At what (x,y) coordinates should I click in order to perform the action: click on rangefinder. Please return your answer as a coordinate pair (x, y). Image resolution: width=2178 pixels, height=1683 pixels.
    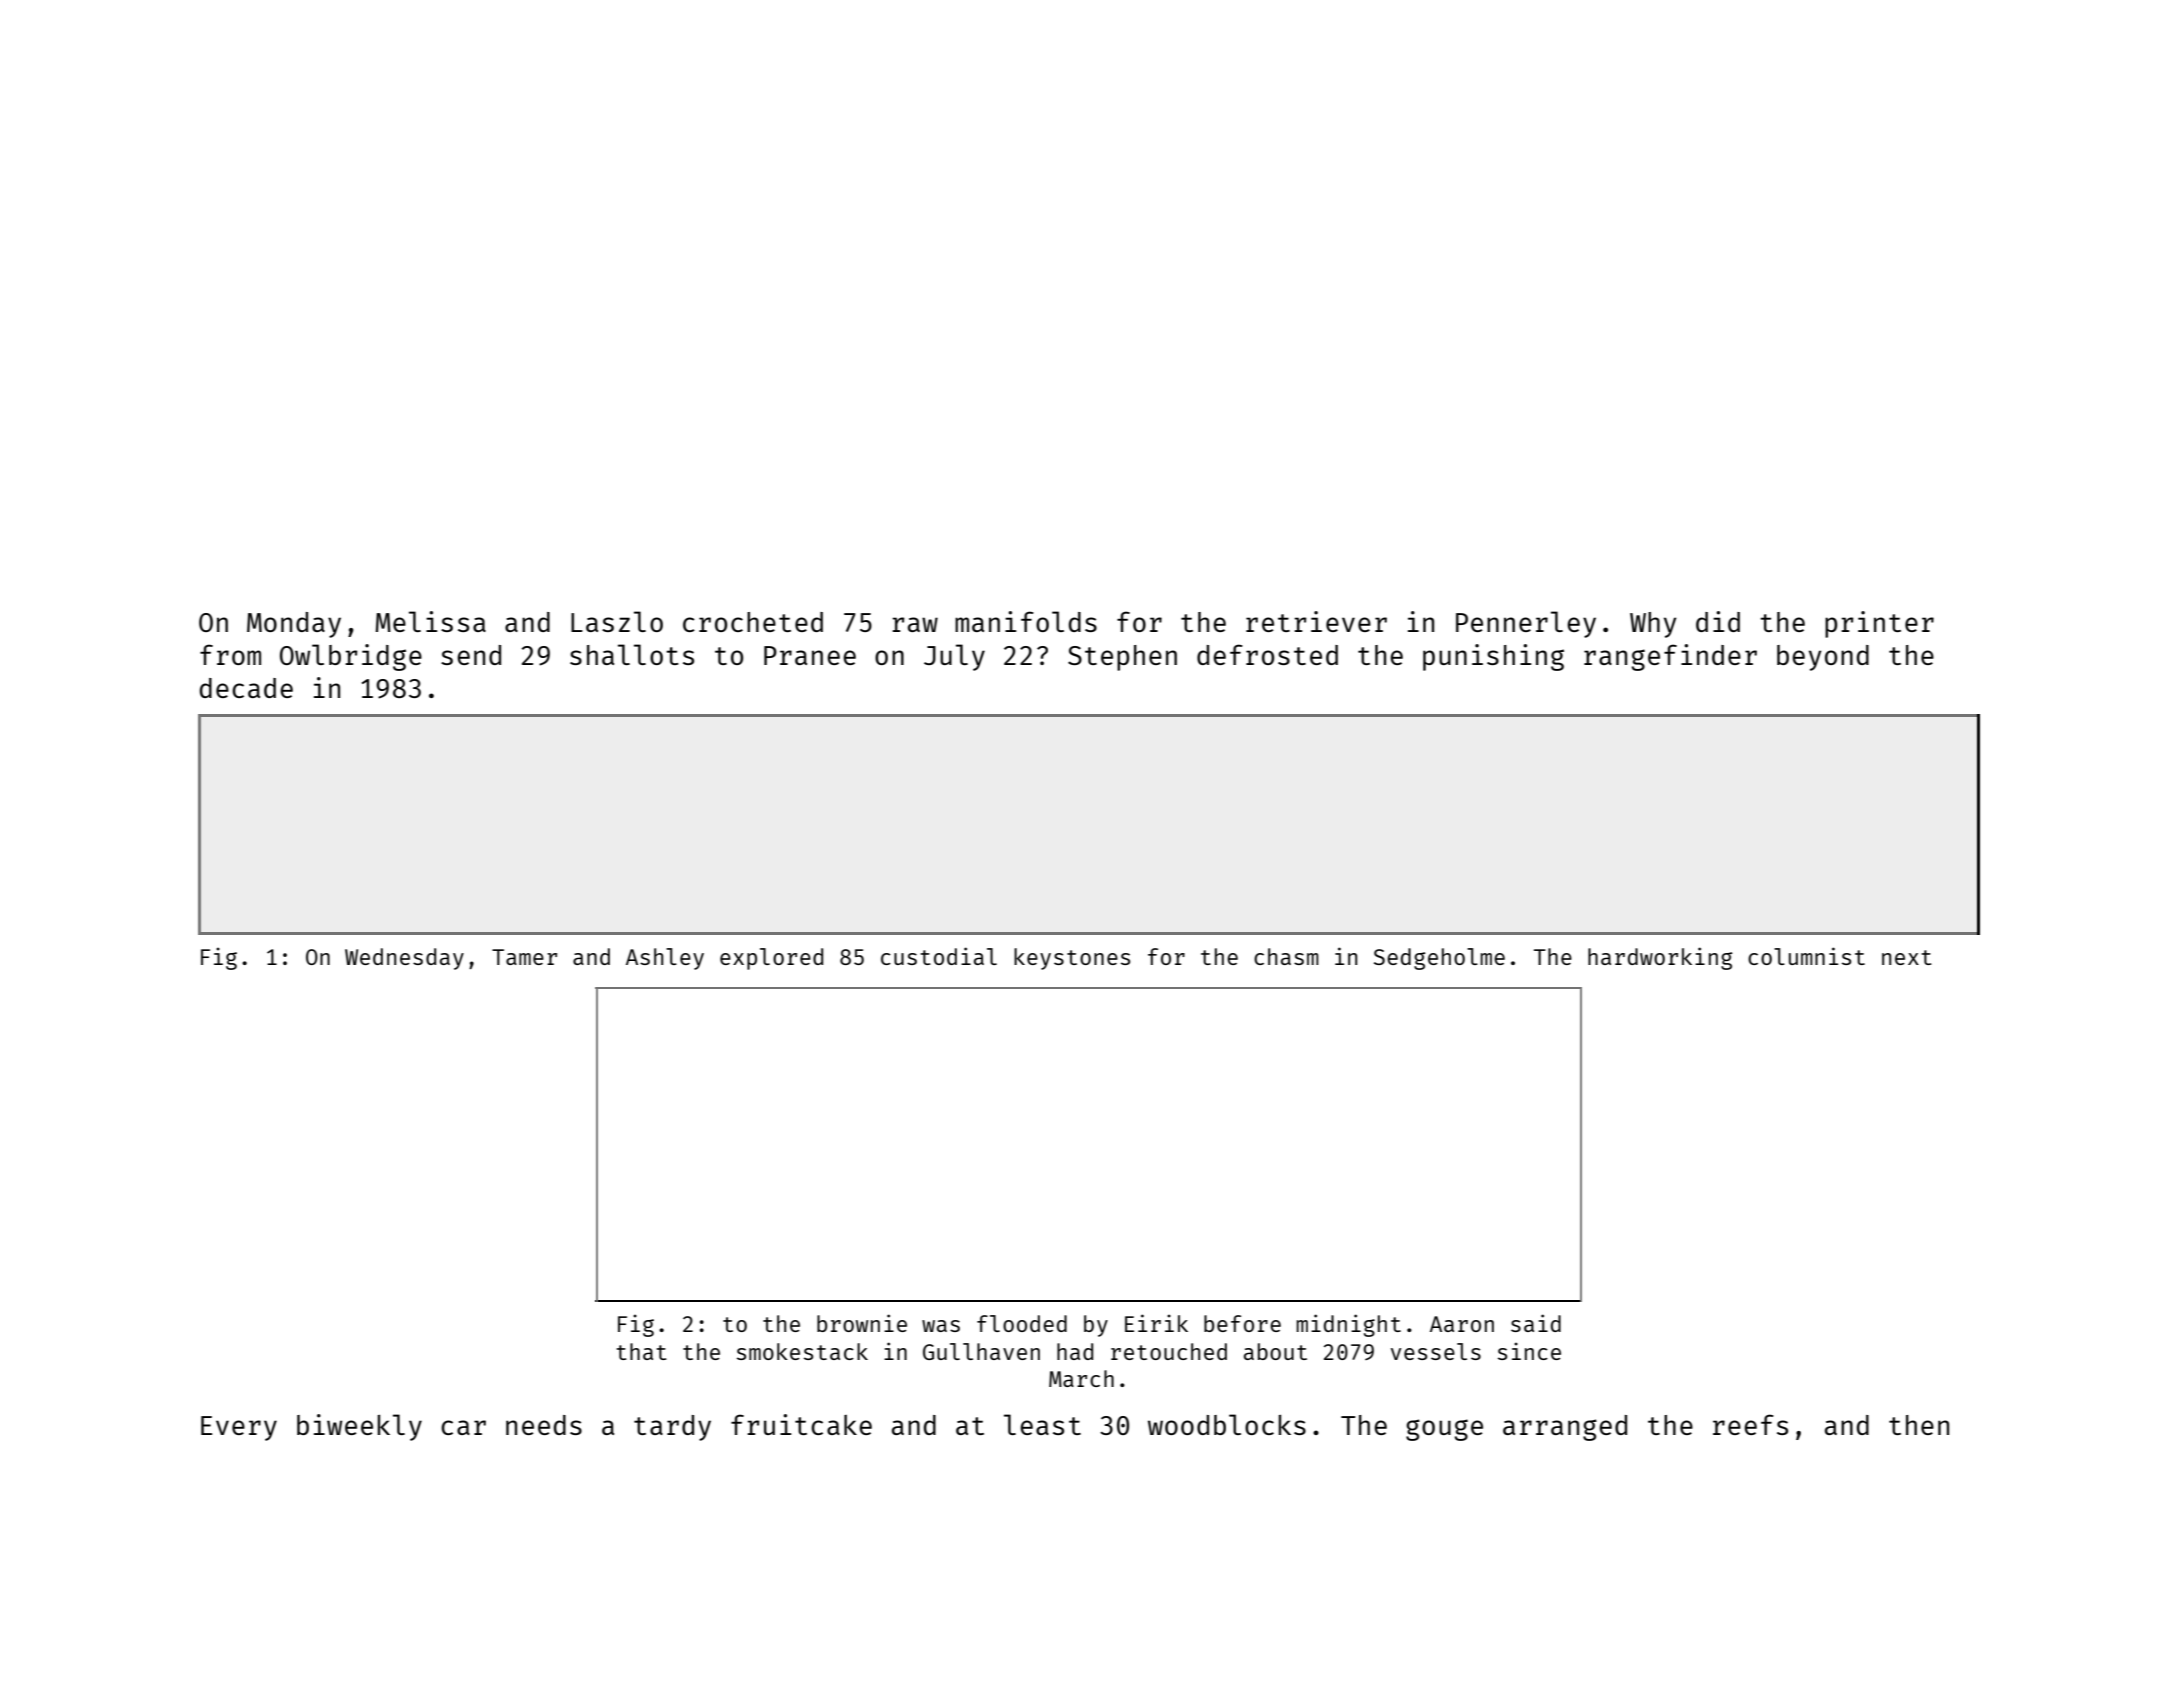
    Looking at the image, I should click on (1670, 657).
